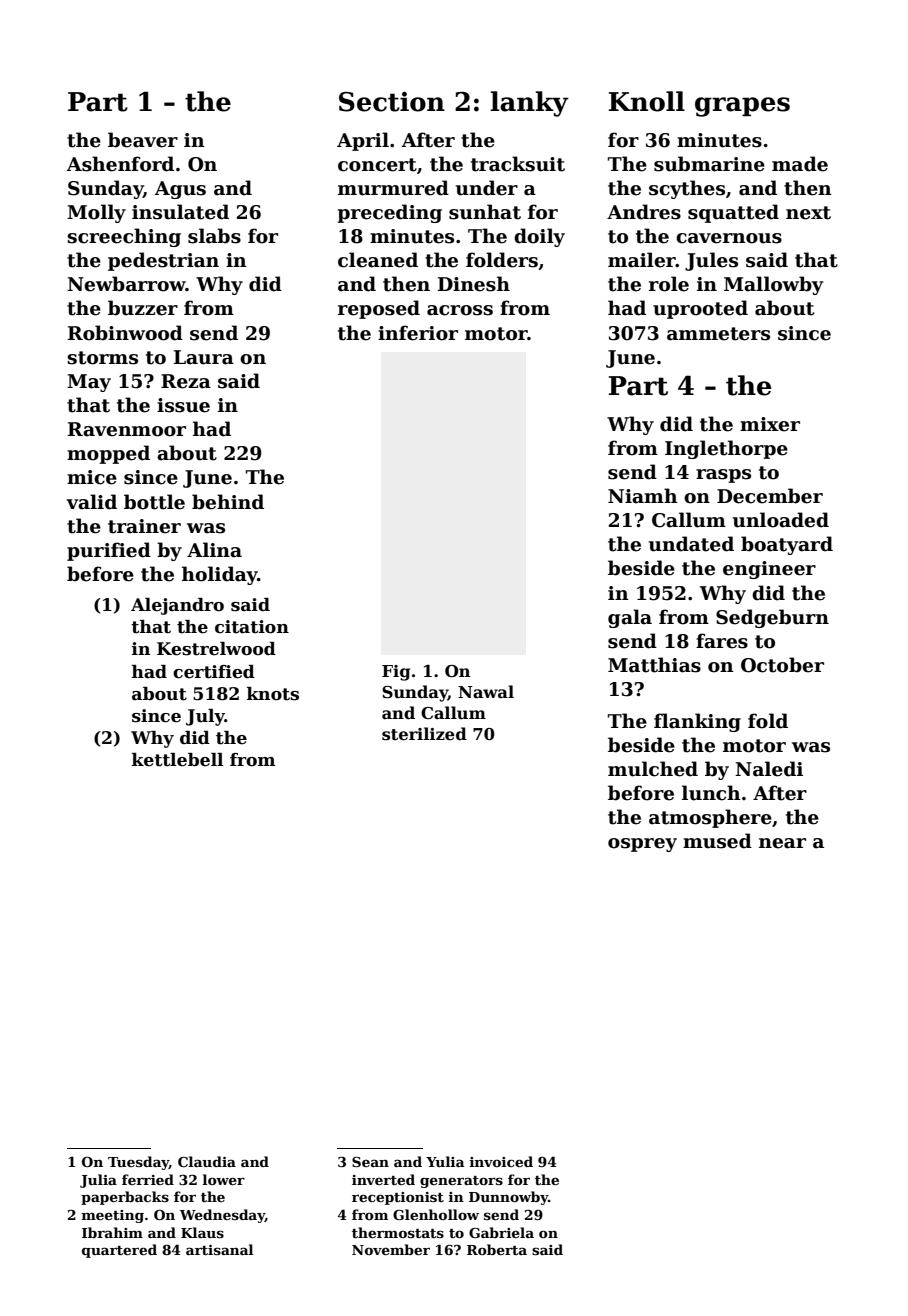  I want to click on near, so click(782, 843).
